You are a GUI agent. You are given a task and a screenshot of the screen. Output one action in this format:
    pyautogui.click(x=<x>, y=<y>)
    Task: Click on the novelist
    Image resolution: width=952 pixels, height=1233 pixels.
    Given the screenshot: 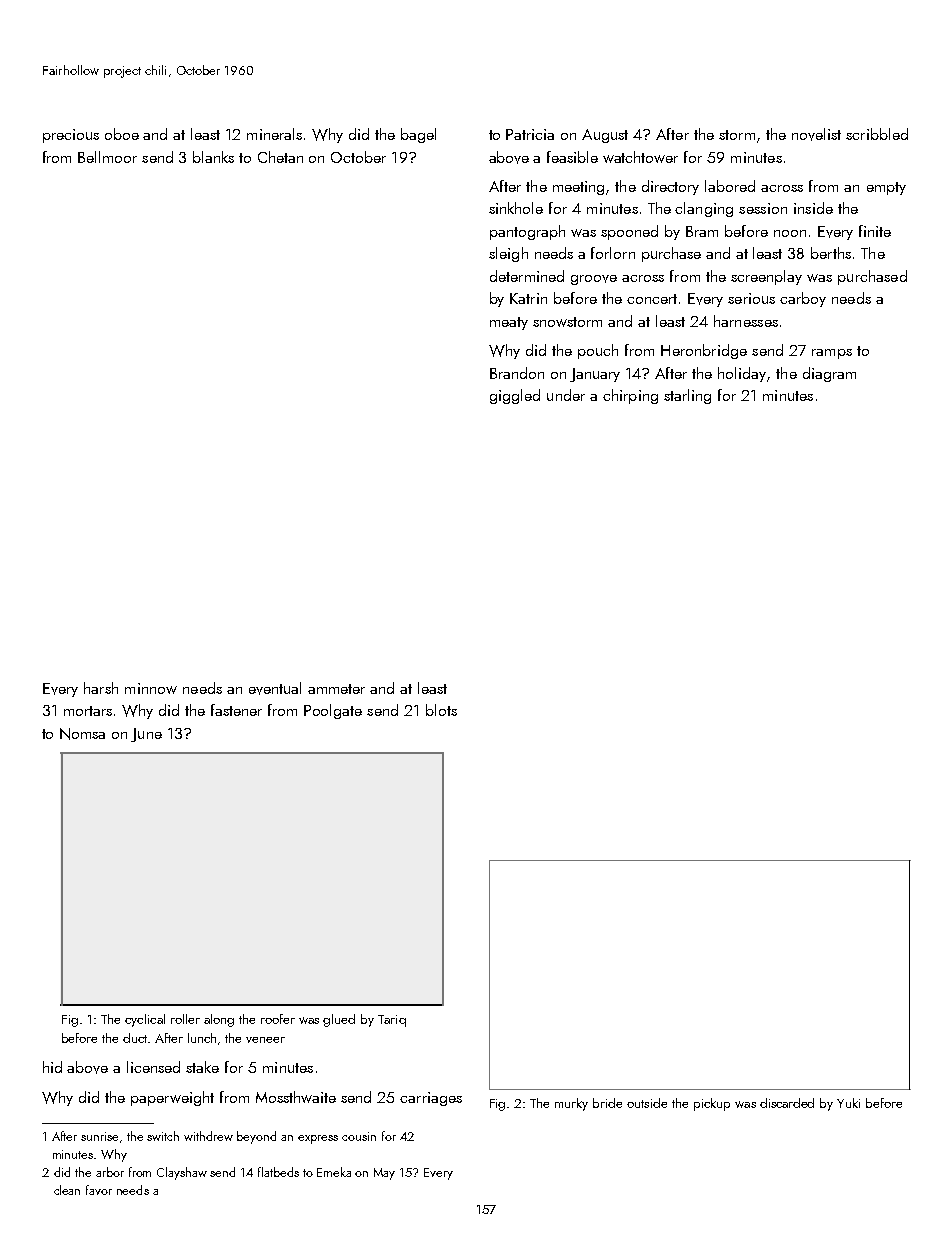 What is the action you would take?
    pyautogui.click(x=816, y=134)
